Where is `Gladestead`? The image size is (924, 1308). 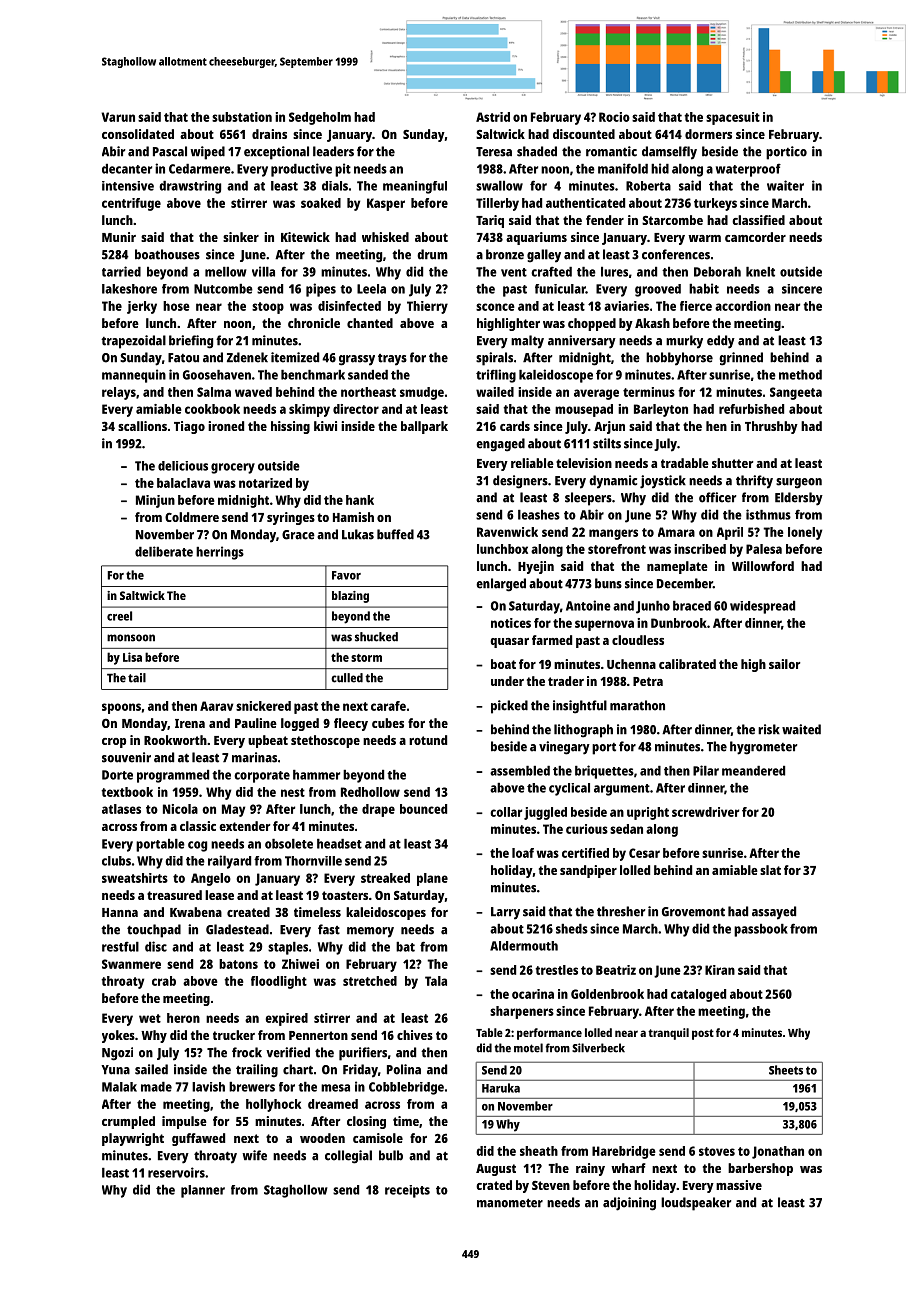 Gladestead is located at coordinates (237, 929).
